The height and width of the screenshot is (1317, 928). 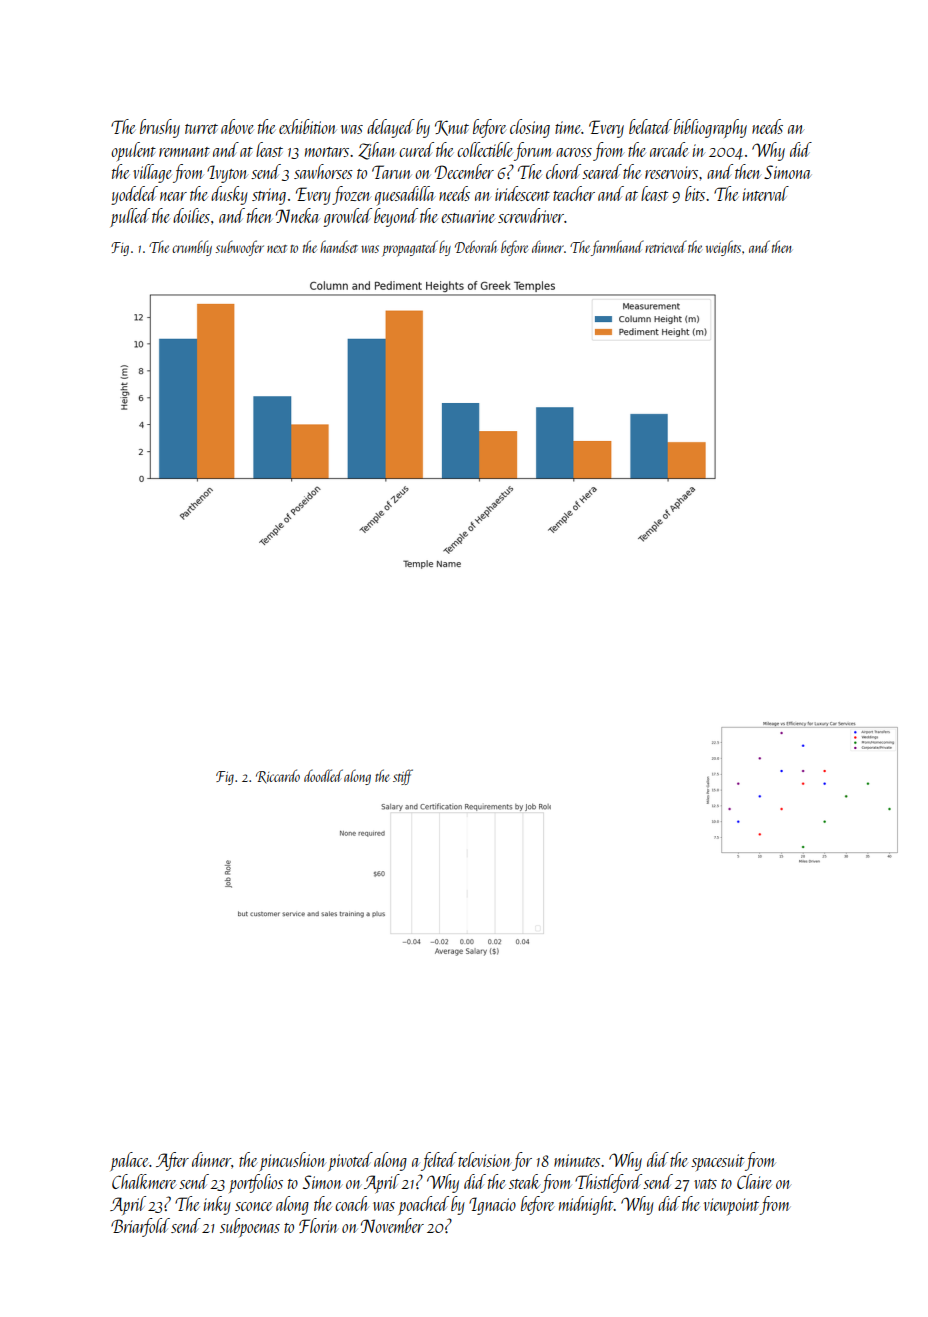 What do you see at coordinates (723, 248) in the screenshot?
I see `weights` at bounding box center [723, 248].
